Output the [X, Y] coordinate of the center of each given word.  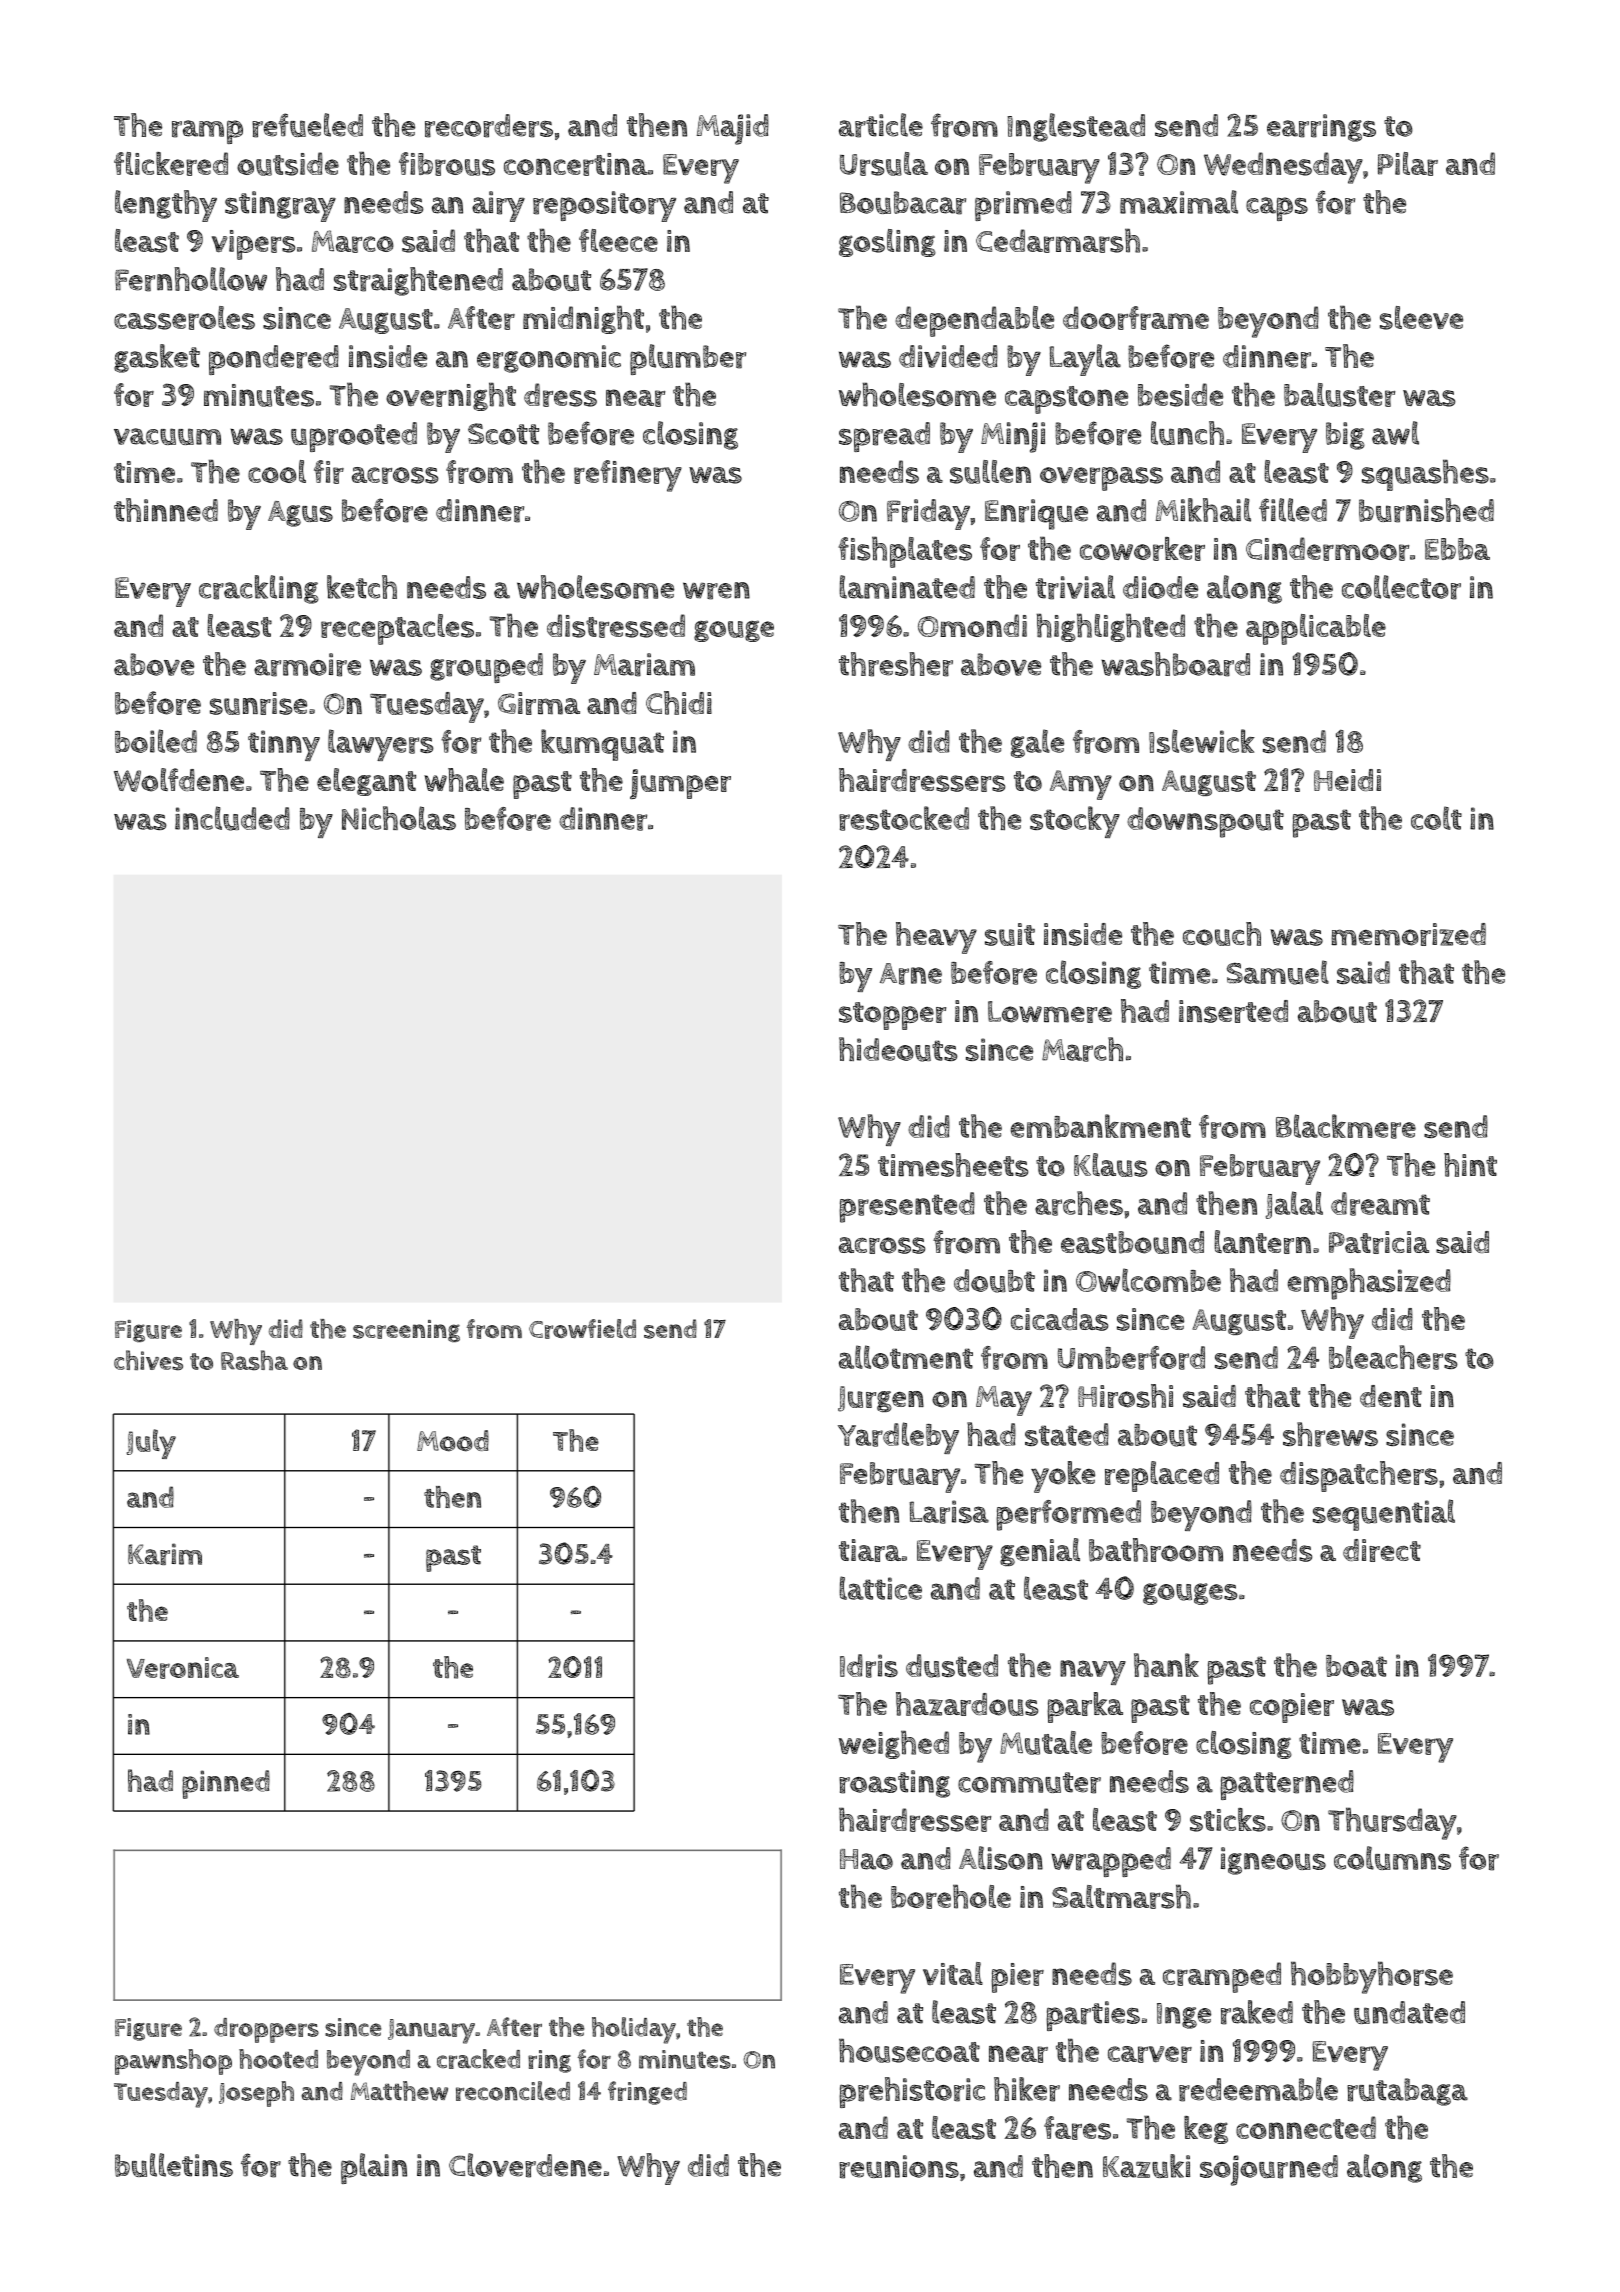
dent [1391, 1396]
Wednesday [1283, 168]
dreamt [1380, 1204]
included [232, 818]
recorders [489, 126]
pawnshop [173, 2062]
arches [1079, 1203]
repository [604, 206]
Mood [453, 1441]
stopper [892, 1016]
